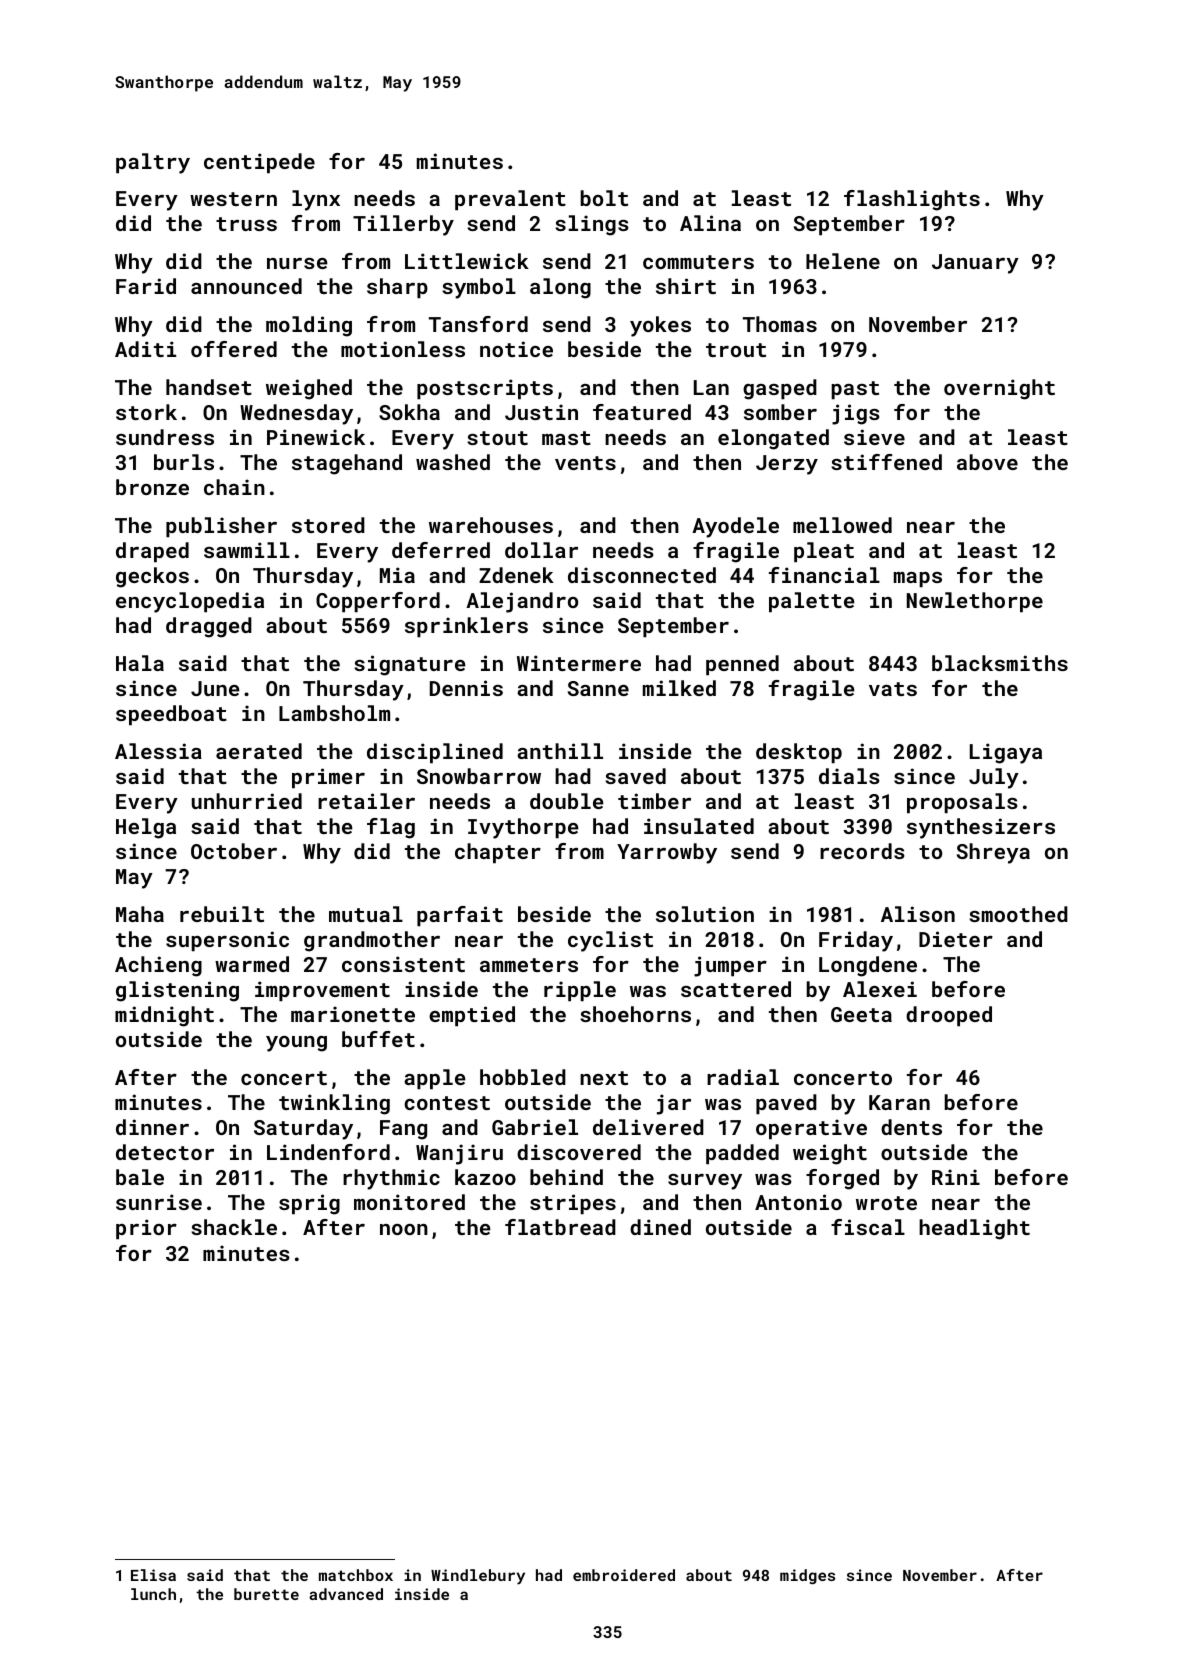 This screenshot has width=1186, height=1677. What do you see at coordinates (303, 1129) in the screenshot?
I see `Saturday` at bounding box center [303, 1129].
